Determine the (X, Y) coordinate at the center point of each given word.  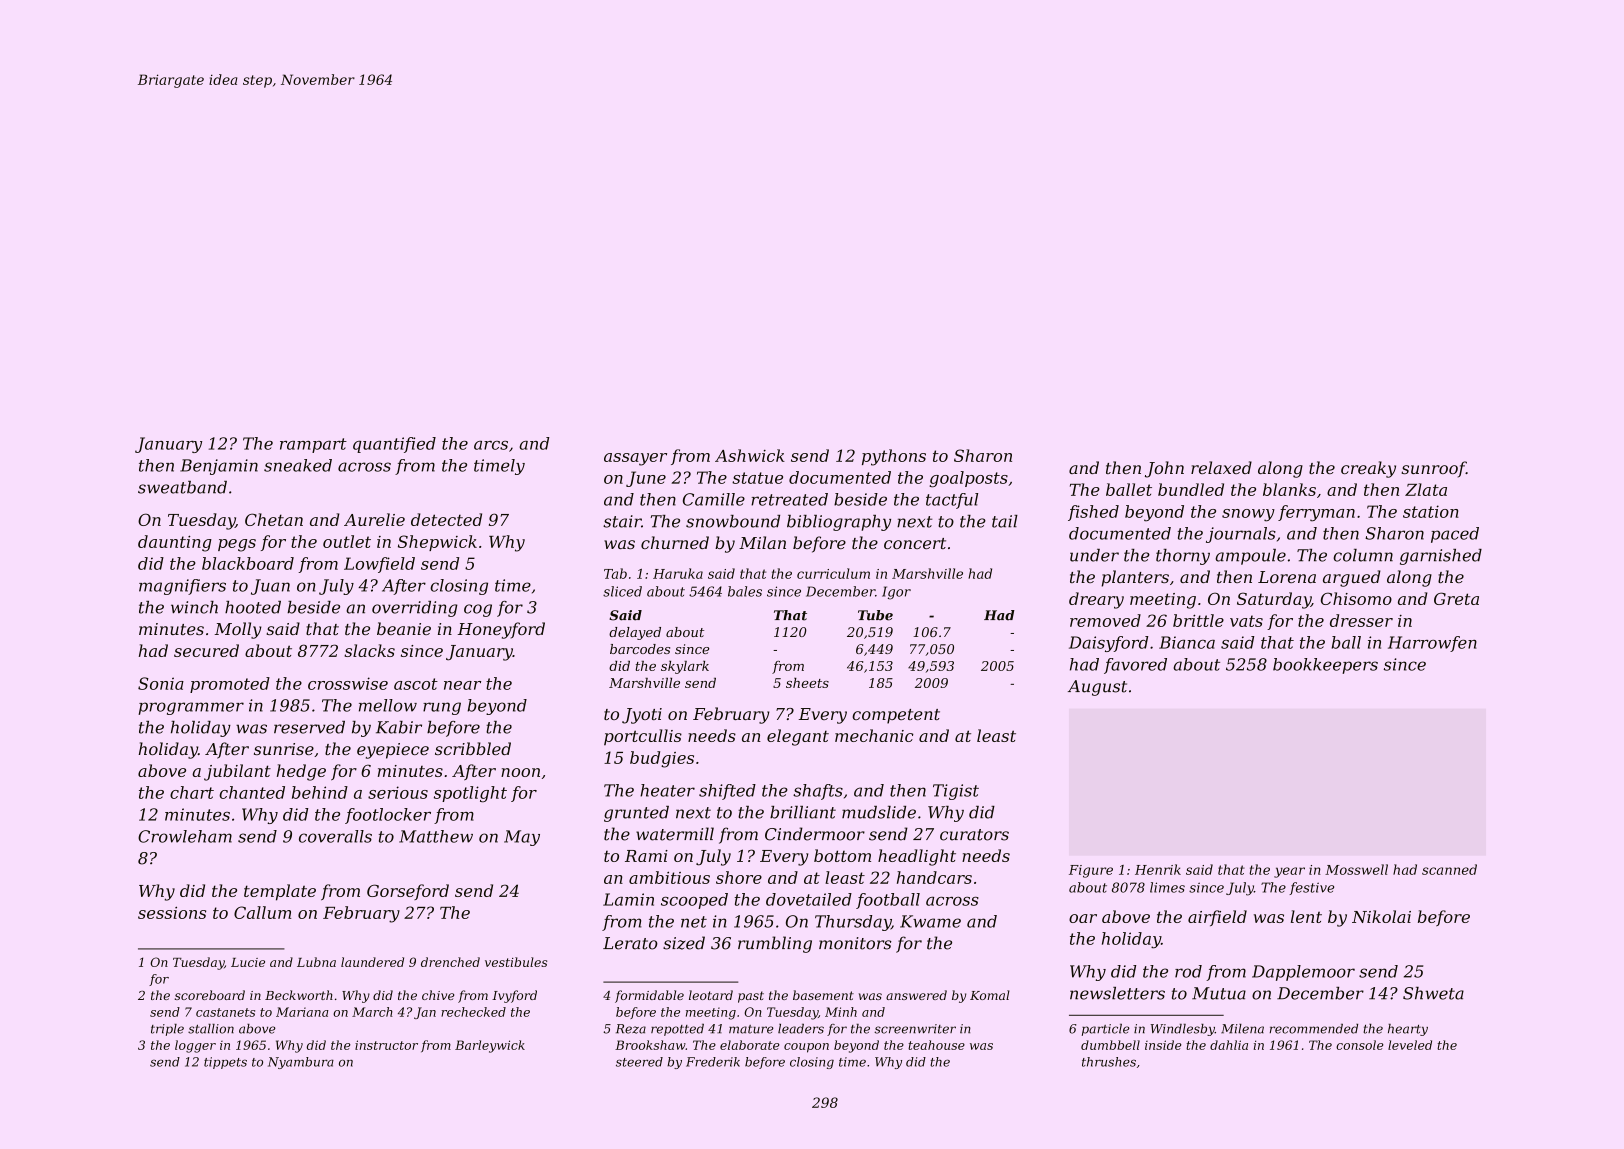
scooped (694, 901)
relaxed (1221, 467)
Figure (1091, 871)
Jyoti (642, 716)
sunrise (284, 749)
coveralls (335, 836)
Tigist (956, 792)
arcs (491, 445)
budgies (662, 759)
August (1097, 688)
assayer (635, 459)
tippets (225, 1063)
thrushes (1109, 1062)
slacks (369, 650)
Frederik (713, 1062)
